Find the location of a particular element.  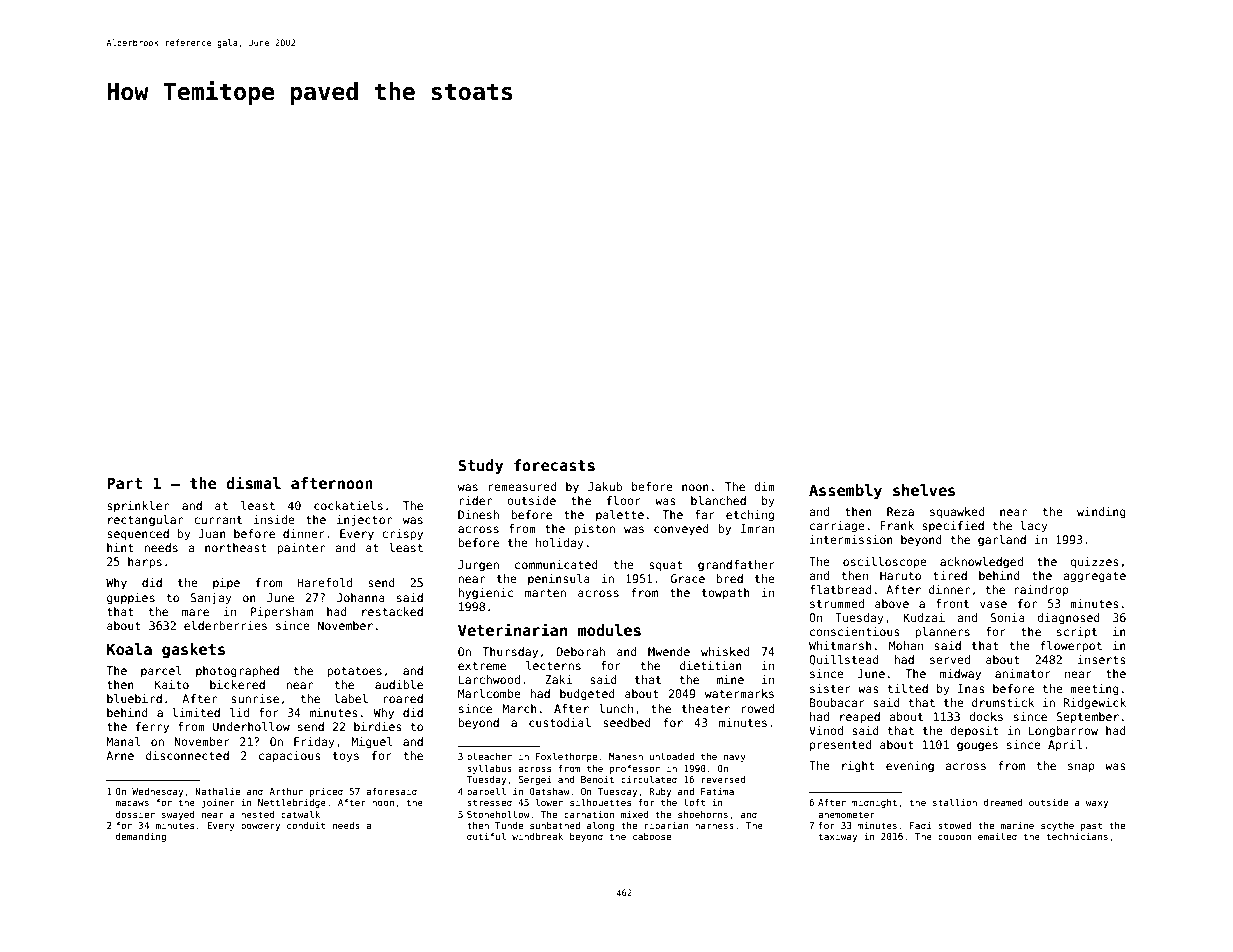

Sergei is located at coordinates (535, 780).
